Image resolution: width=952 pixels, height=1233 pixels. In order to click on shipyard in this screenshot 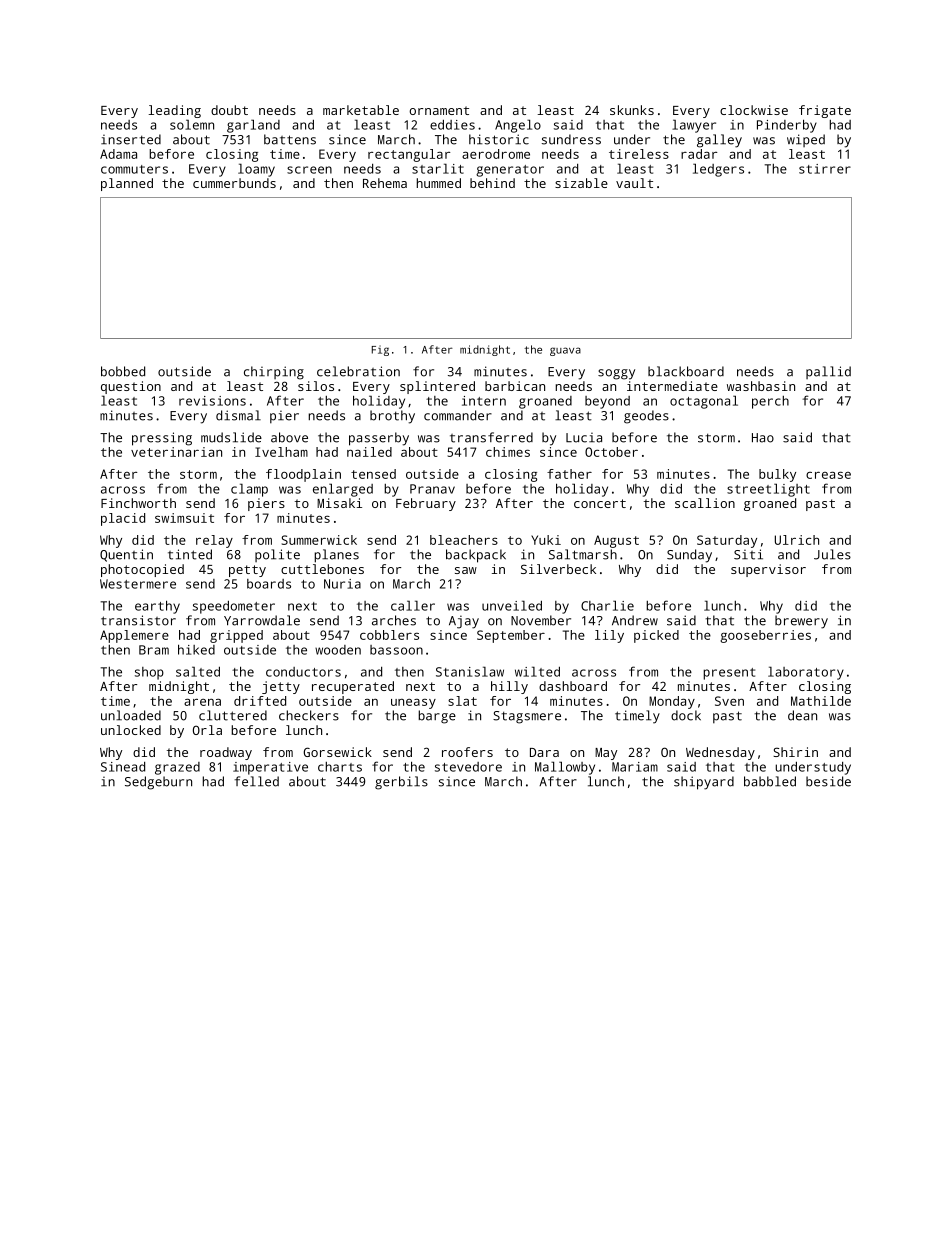, I will do `click(704, 783)`.
